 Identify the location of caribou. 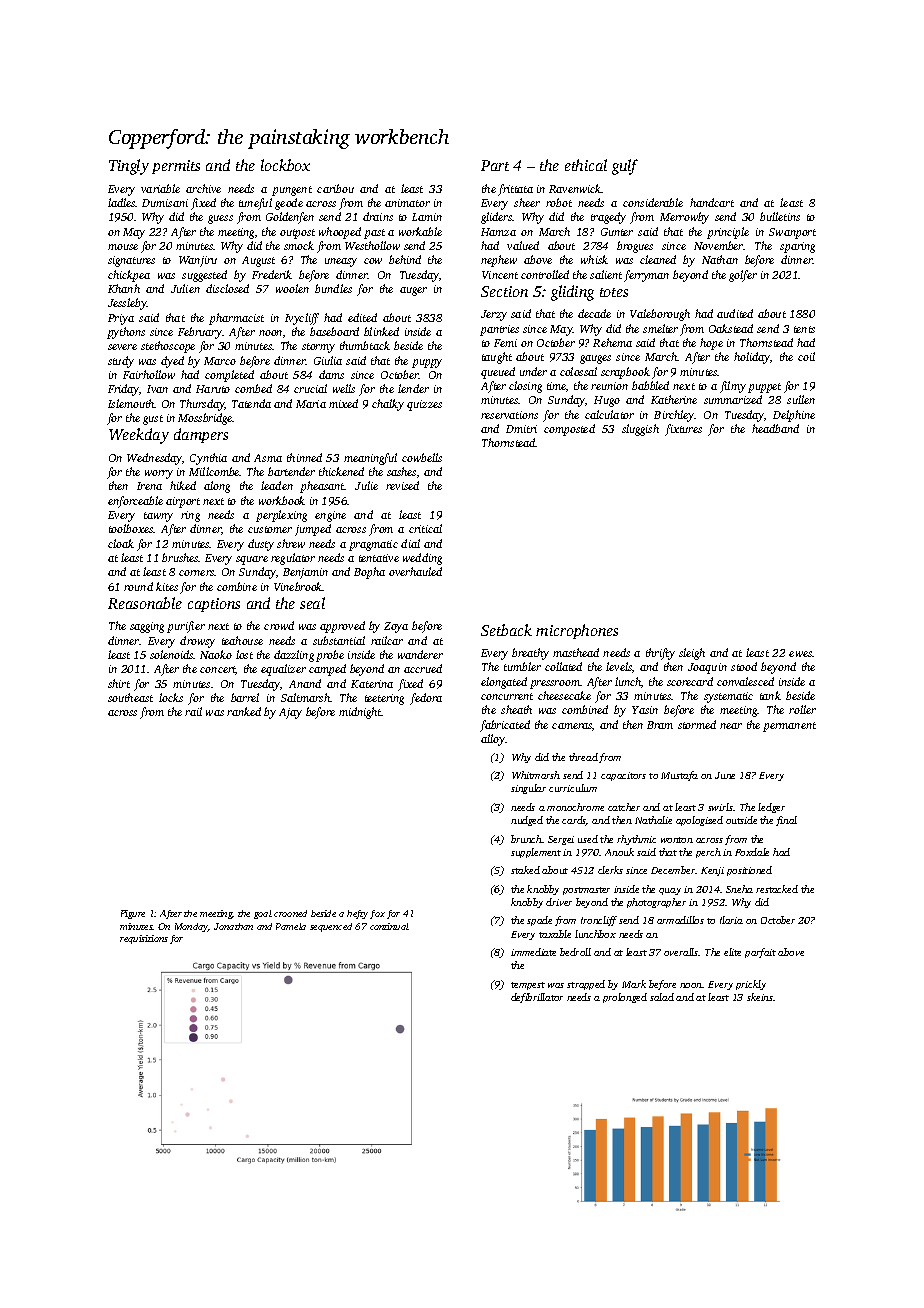
(335, 188).
